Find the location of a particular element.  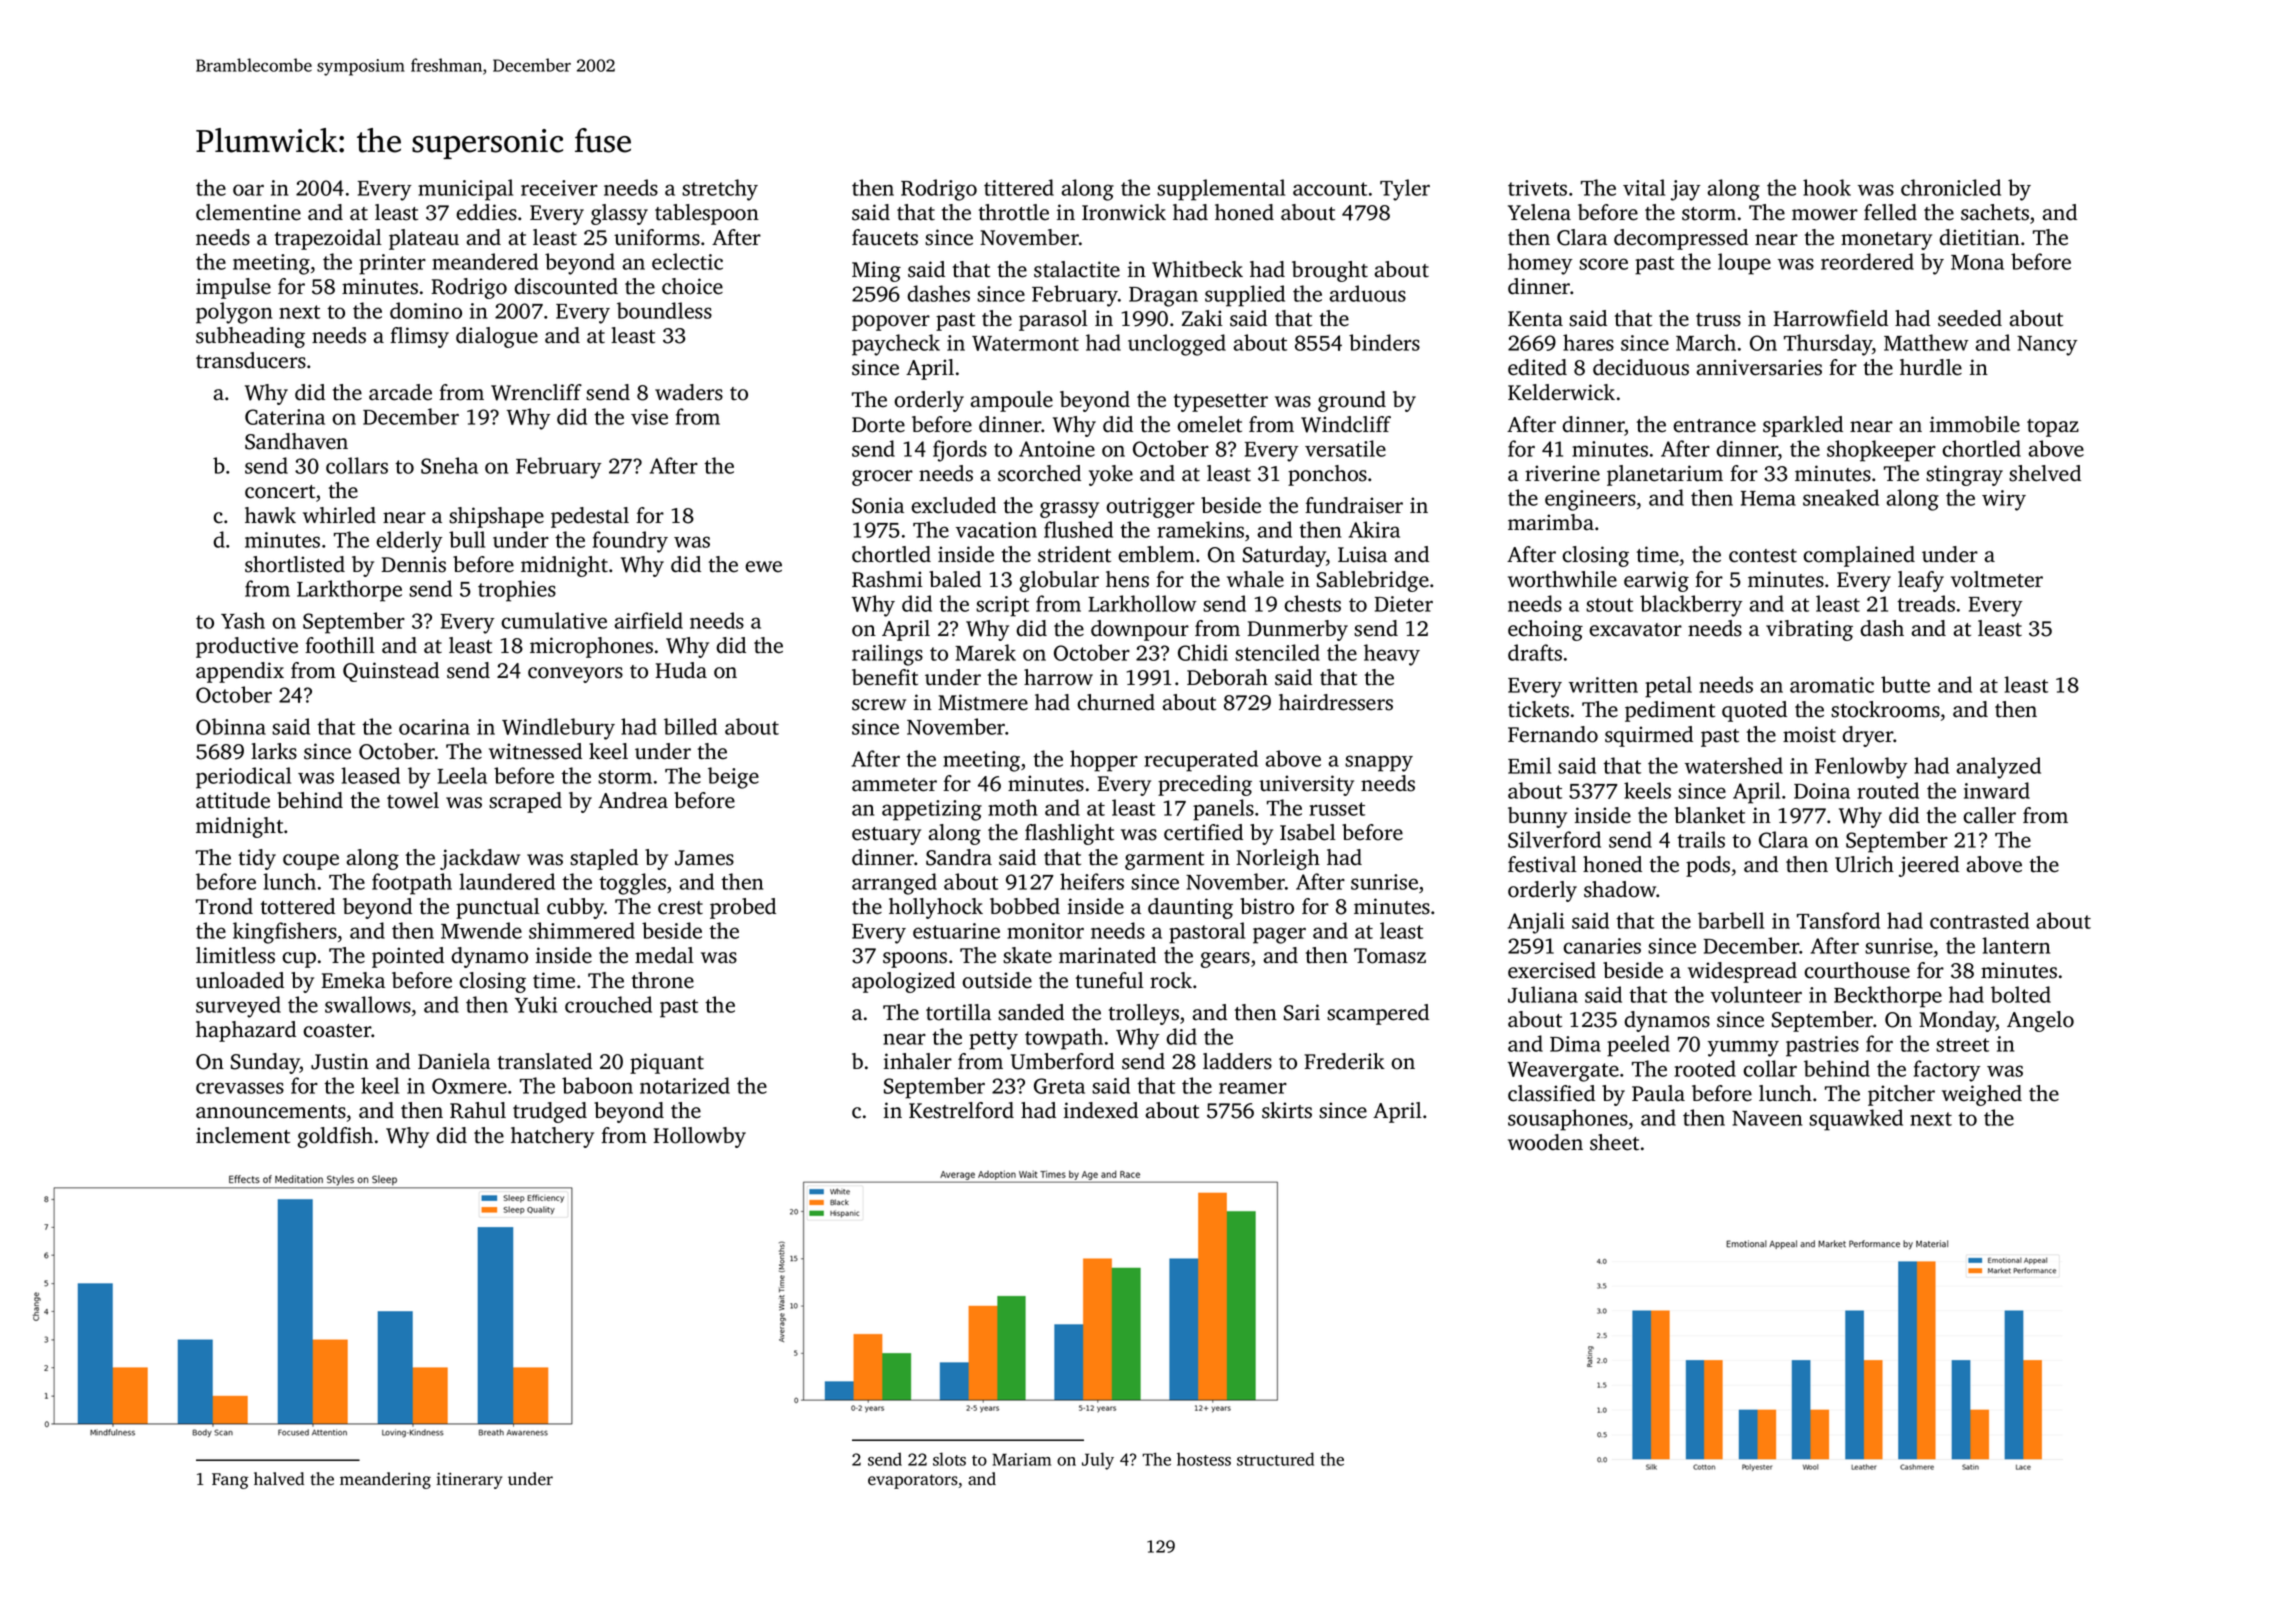

Trond is located at coordinates (224, 906).
